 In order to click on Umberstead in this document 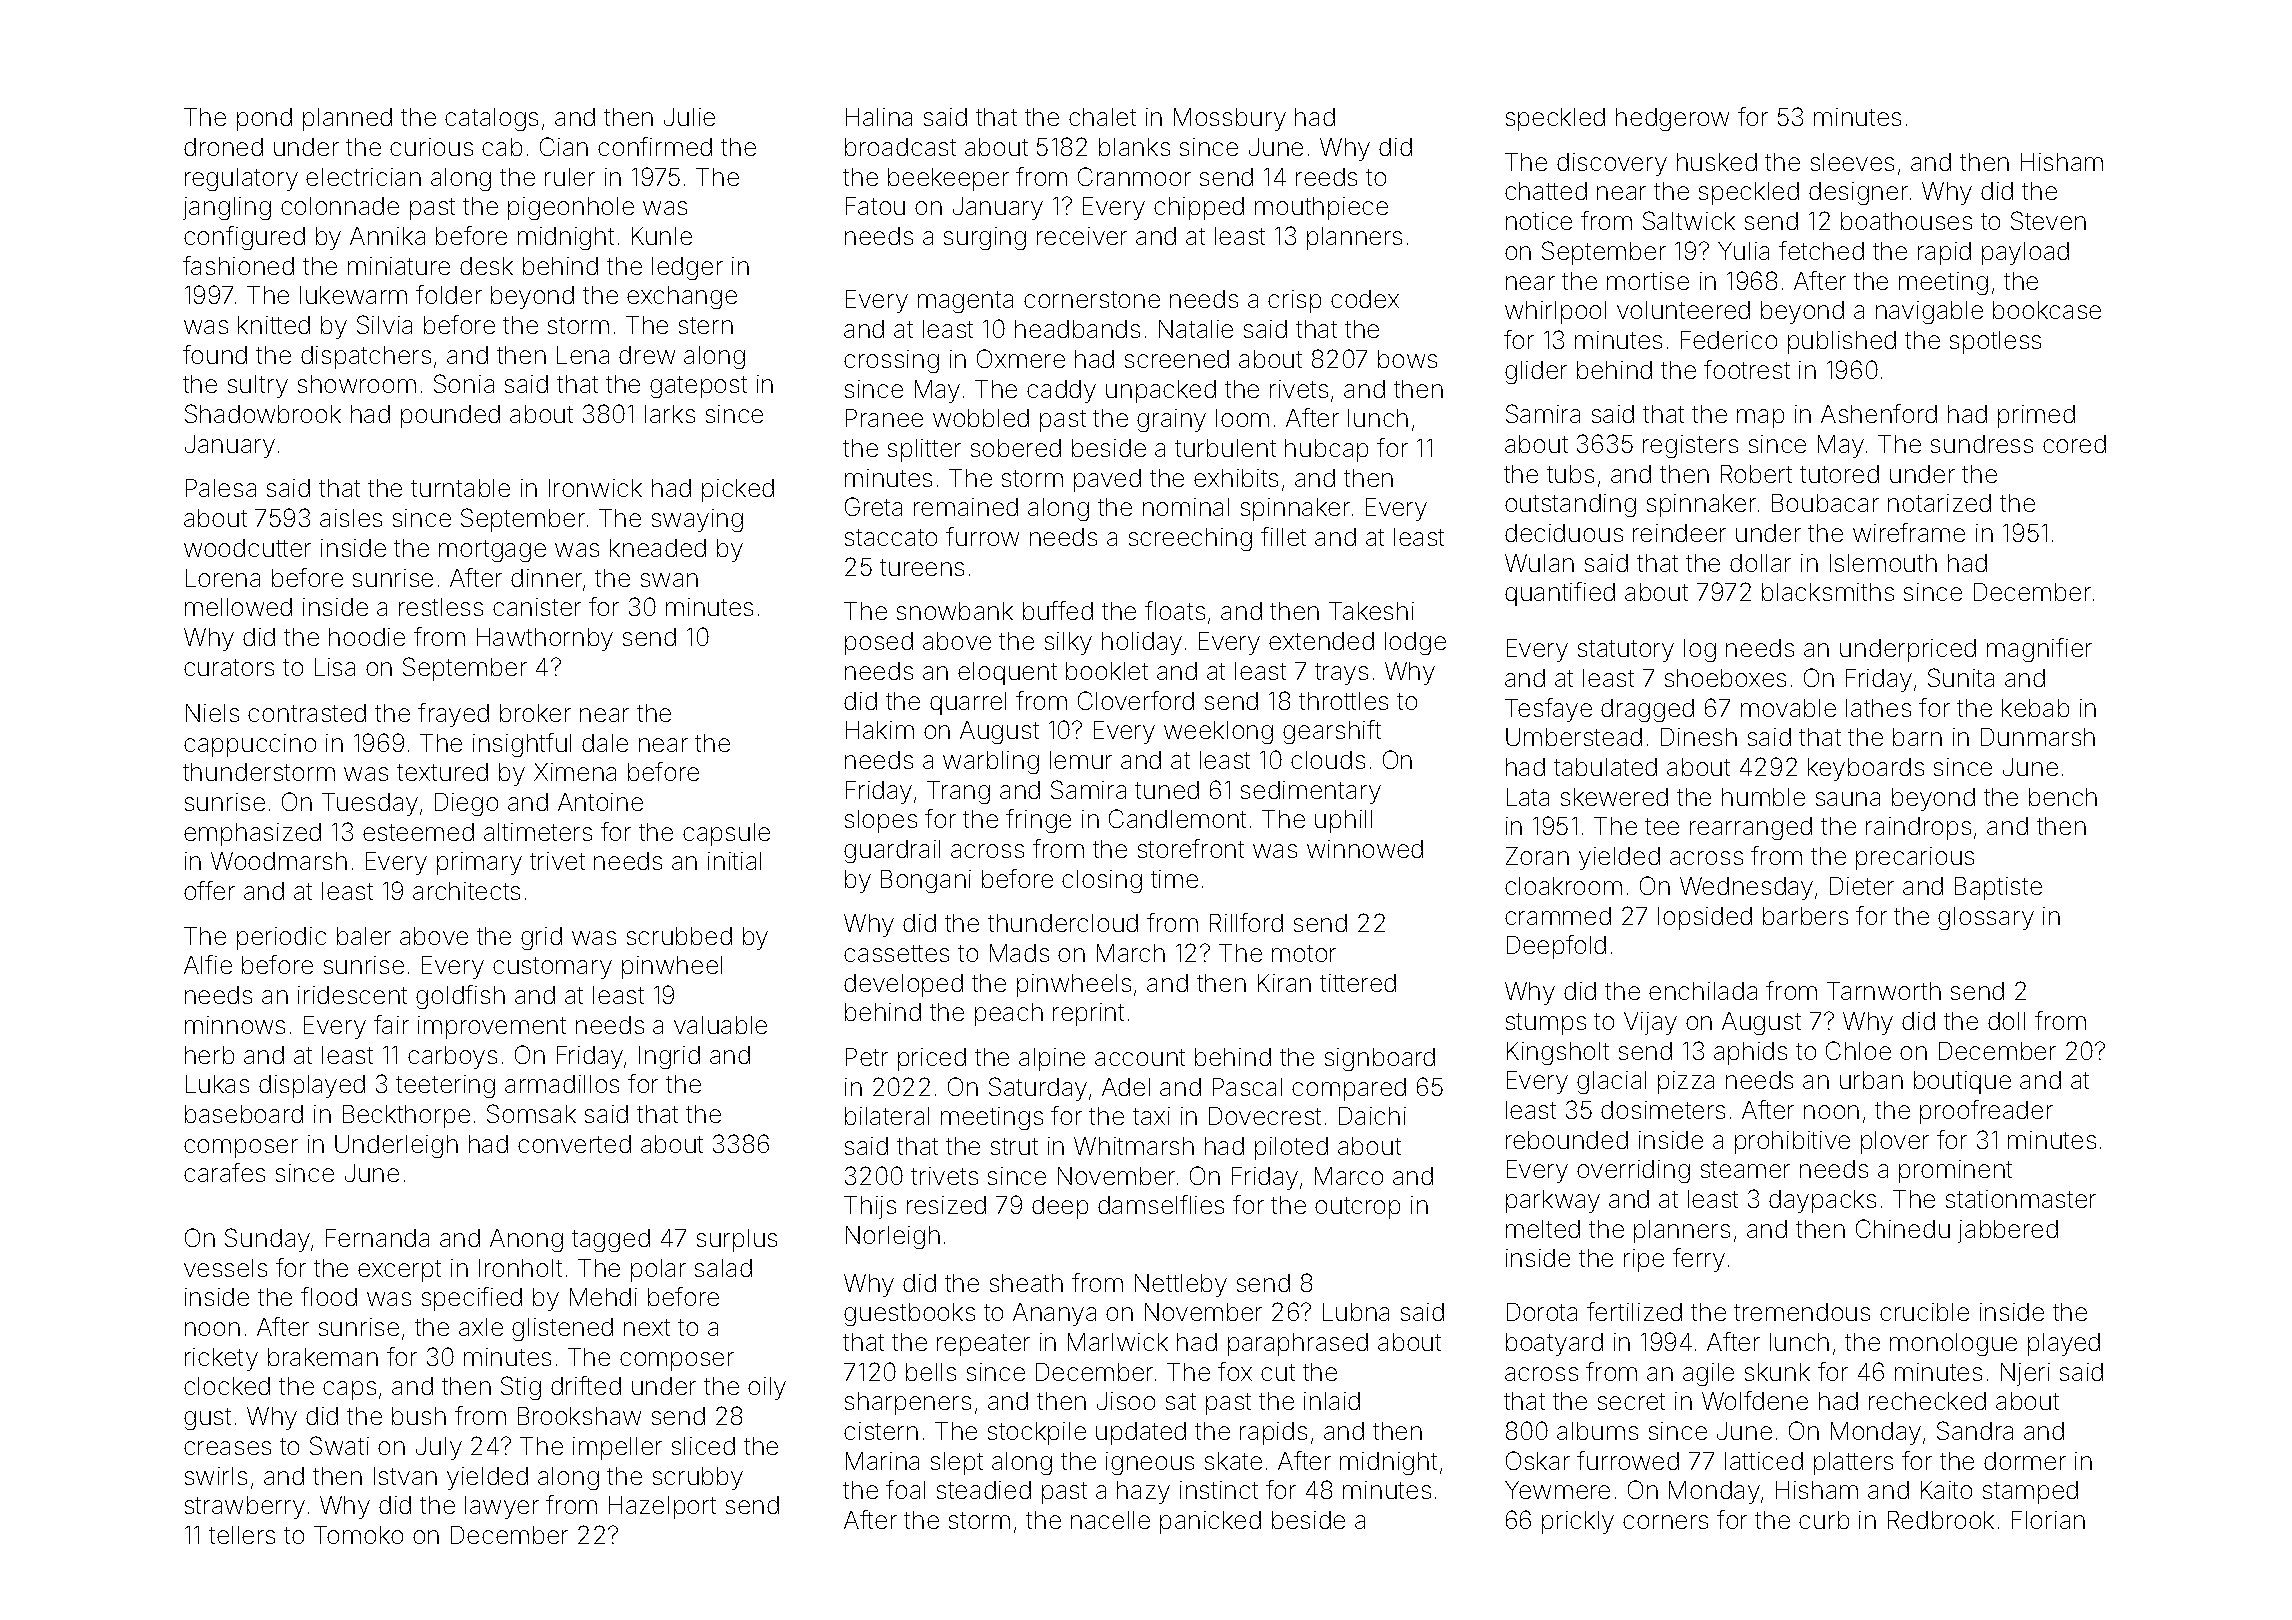, I will do `click(1574, 737)`.
